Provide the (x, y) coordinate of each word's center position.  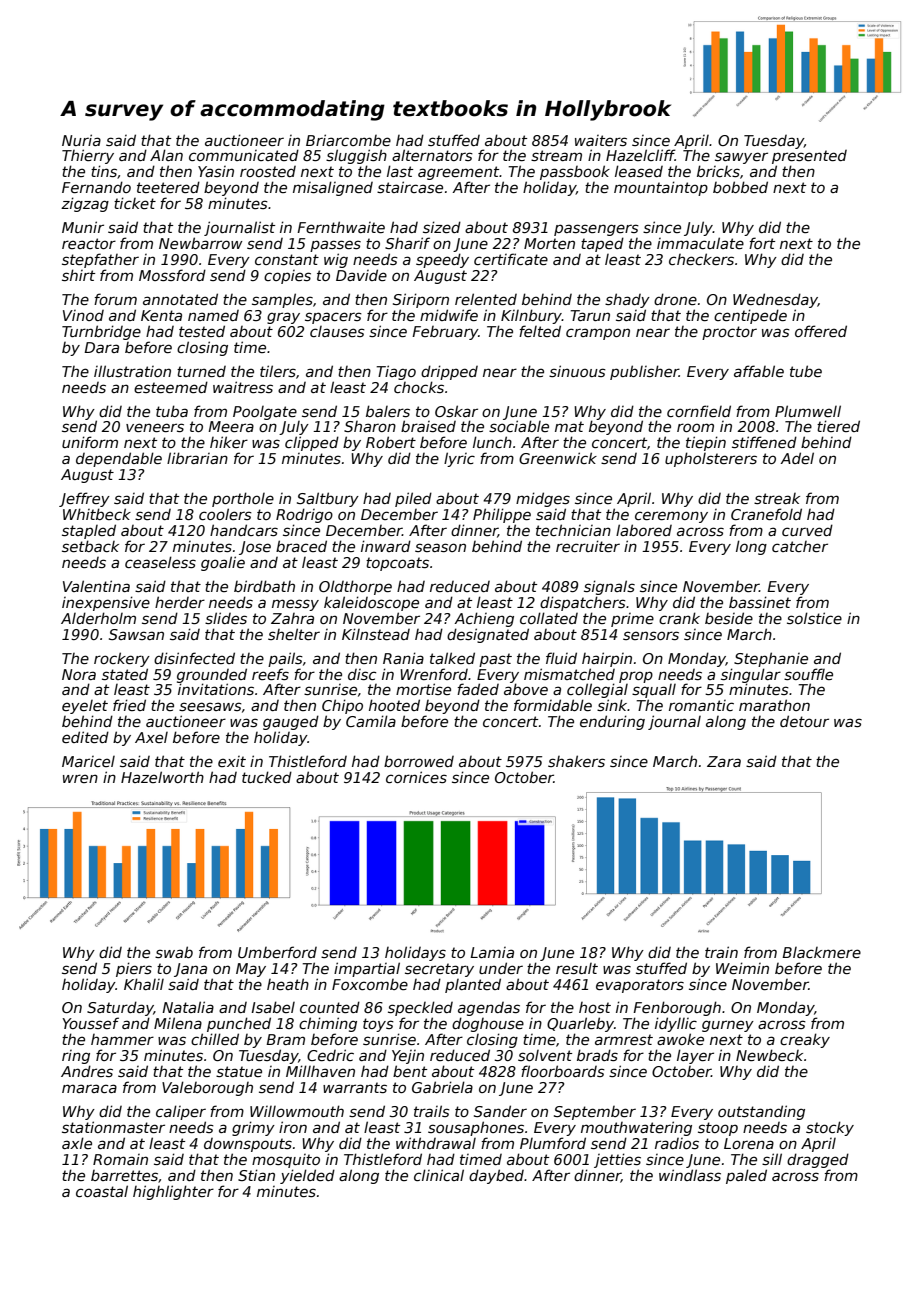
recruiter (588, 546)
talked (452, 658)
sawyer (741, 158)
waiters (601, 140)
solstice (814, 618)
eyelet (85, 707)
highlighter (173, 1192)
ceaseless (160, 562)
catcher (800, 546)
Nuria (81, 140)
